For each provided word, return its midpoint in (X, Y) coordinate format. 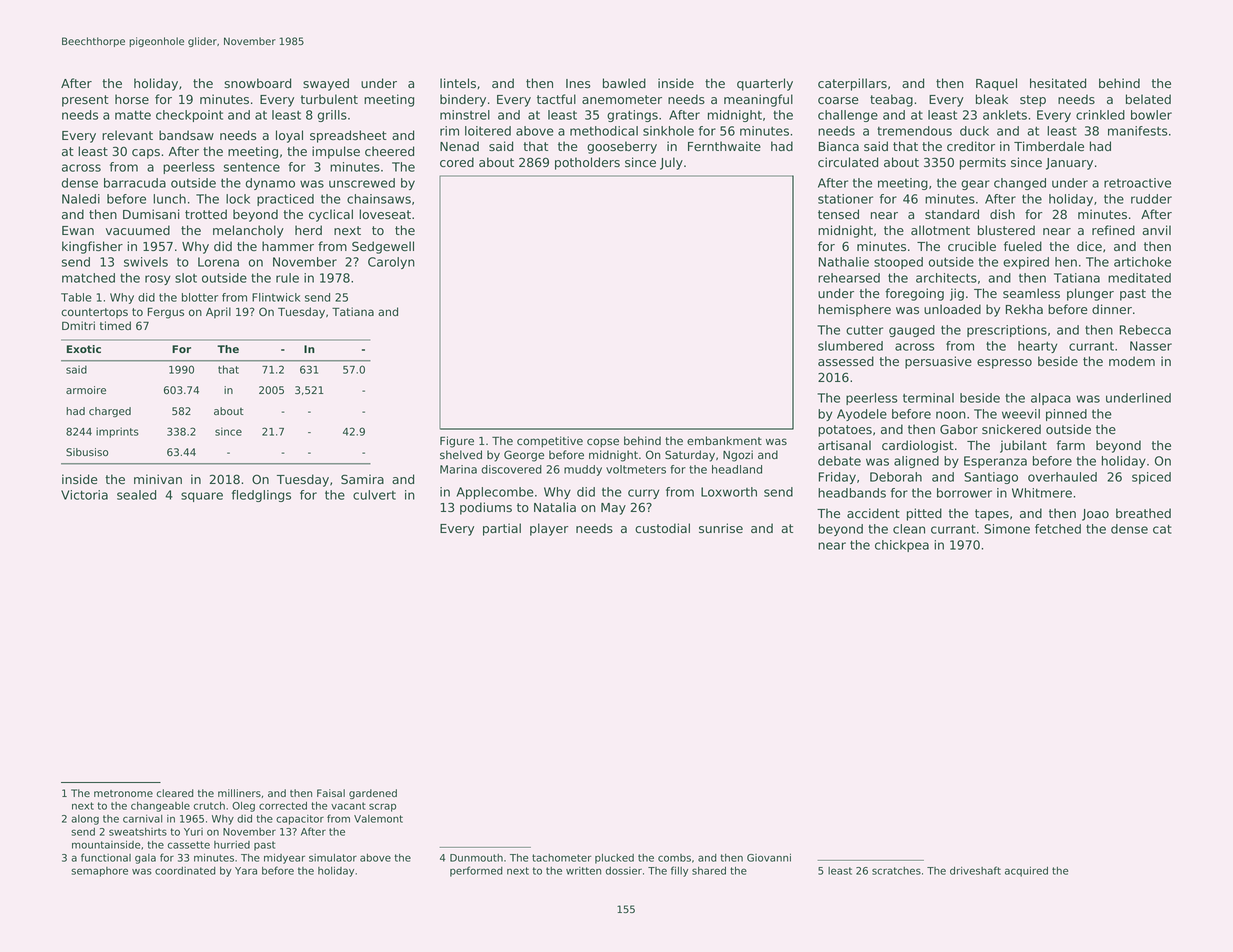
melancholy (248, 231)
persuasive (938, 362)
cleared (175, 793)
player (549, 529)
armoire (86, 390)
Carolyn (391, 263)
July (671, 163)
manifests (1138, 131)
